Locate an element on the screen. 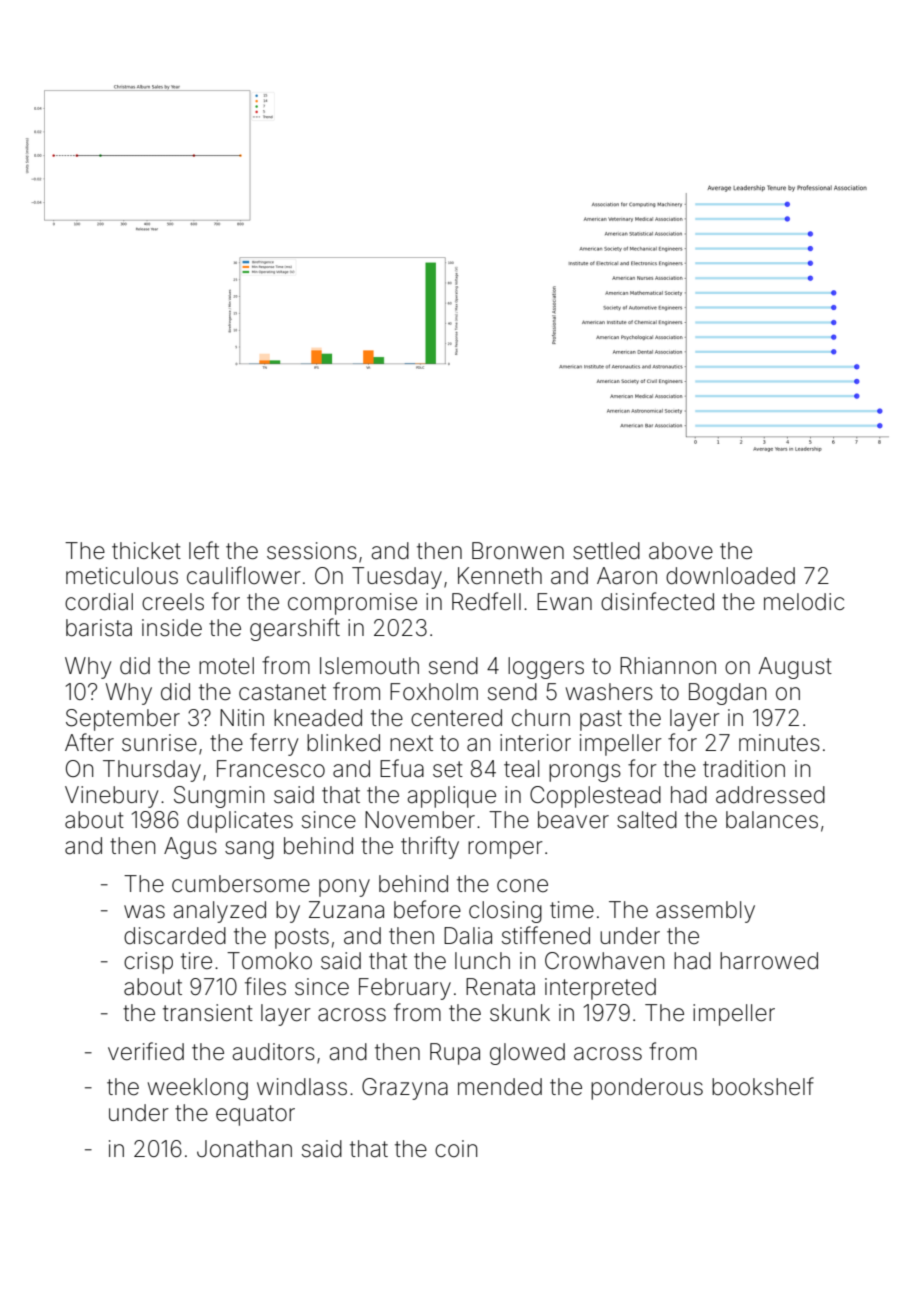 The width and height of the screenshot is (924, 1311). Bronwen is located at coordinates (518, 551).
